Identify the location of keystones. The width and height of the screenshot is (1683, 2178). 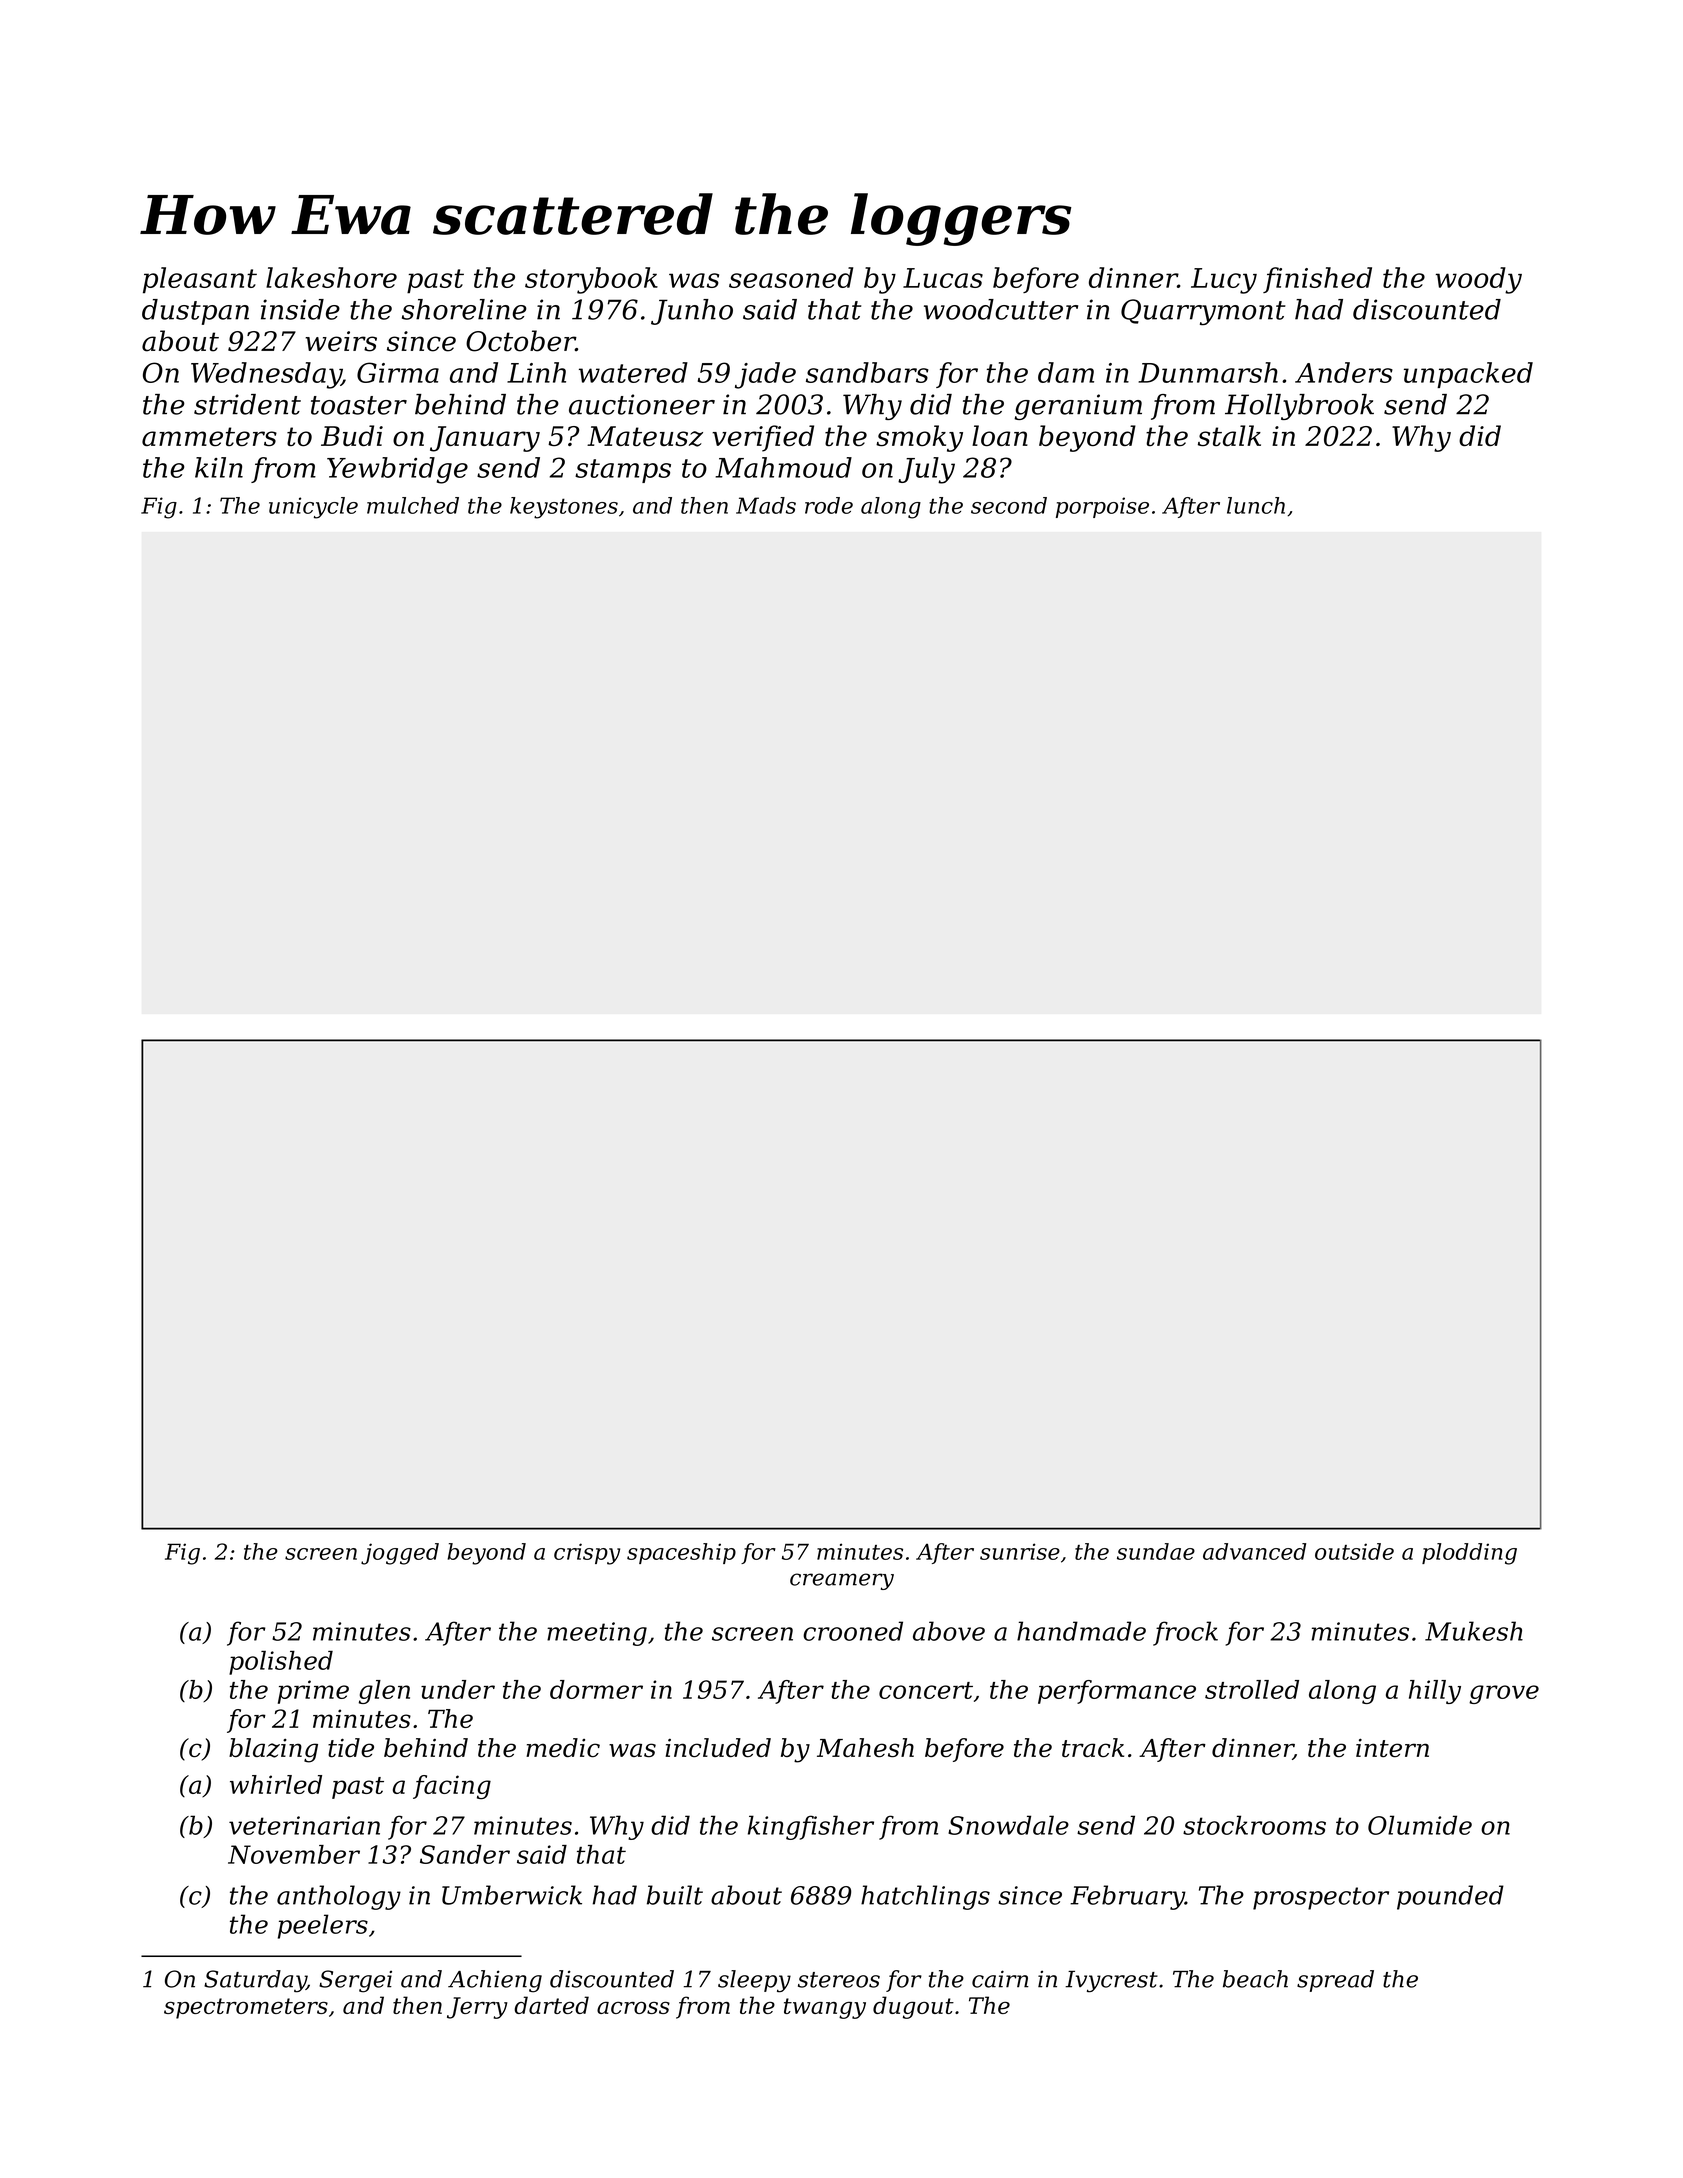
(564, 508).
